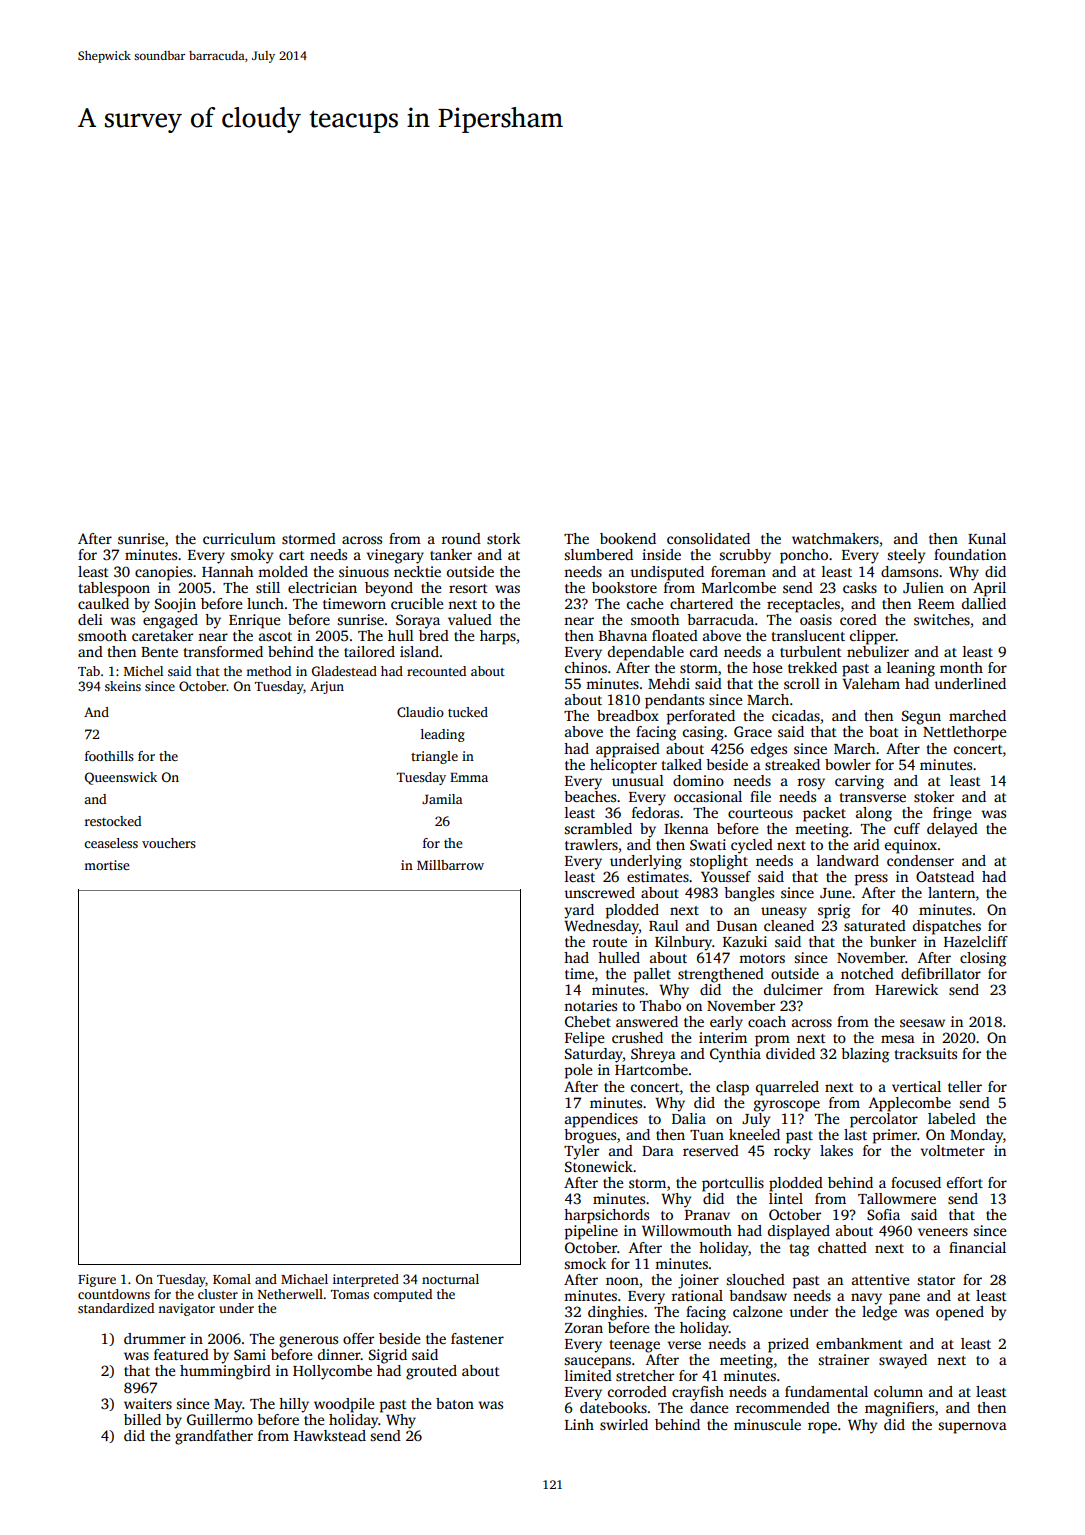 Image resolution: width=1085 pixels, height=1535 pixels. Describe the element at coordinates (579, 1071) in the screenshot. I see `pole` at that location.
